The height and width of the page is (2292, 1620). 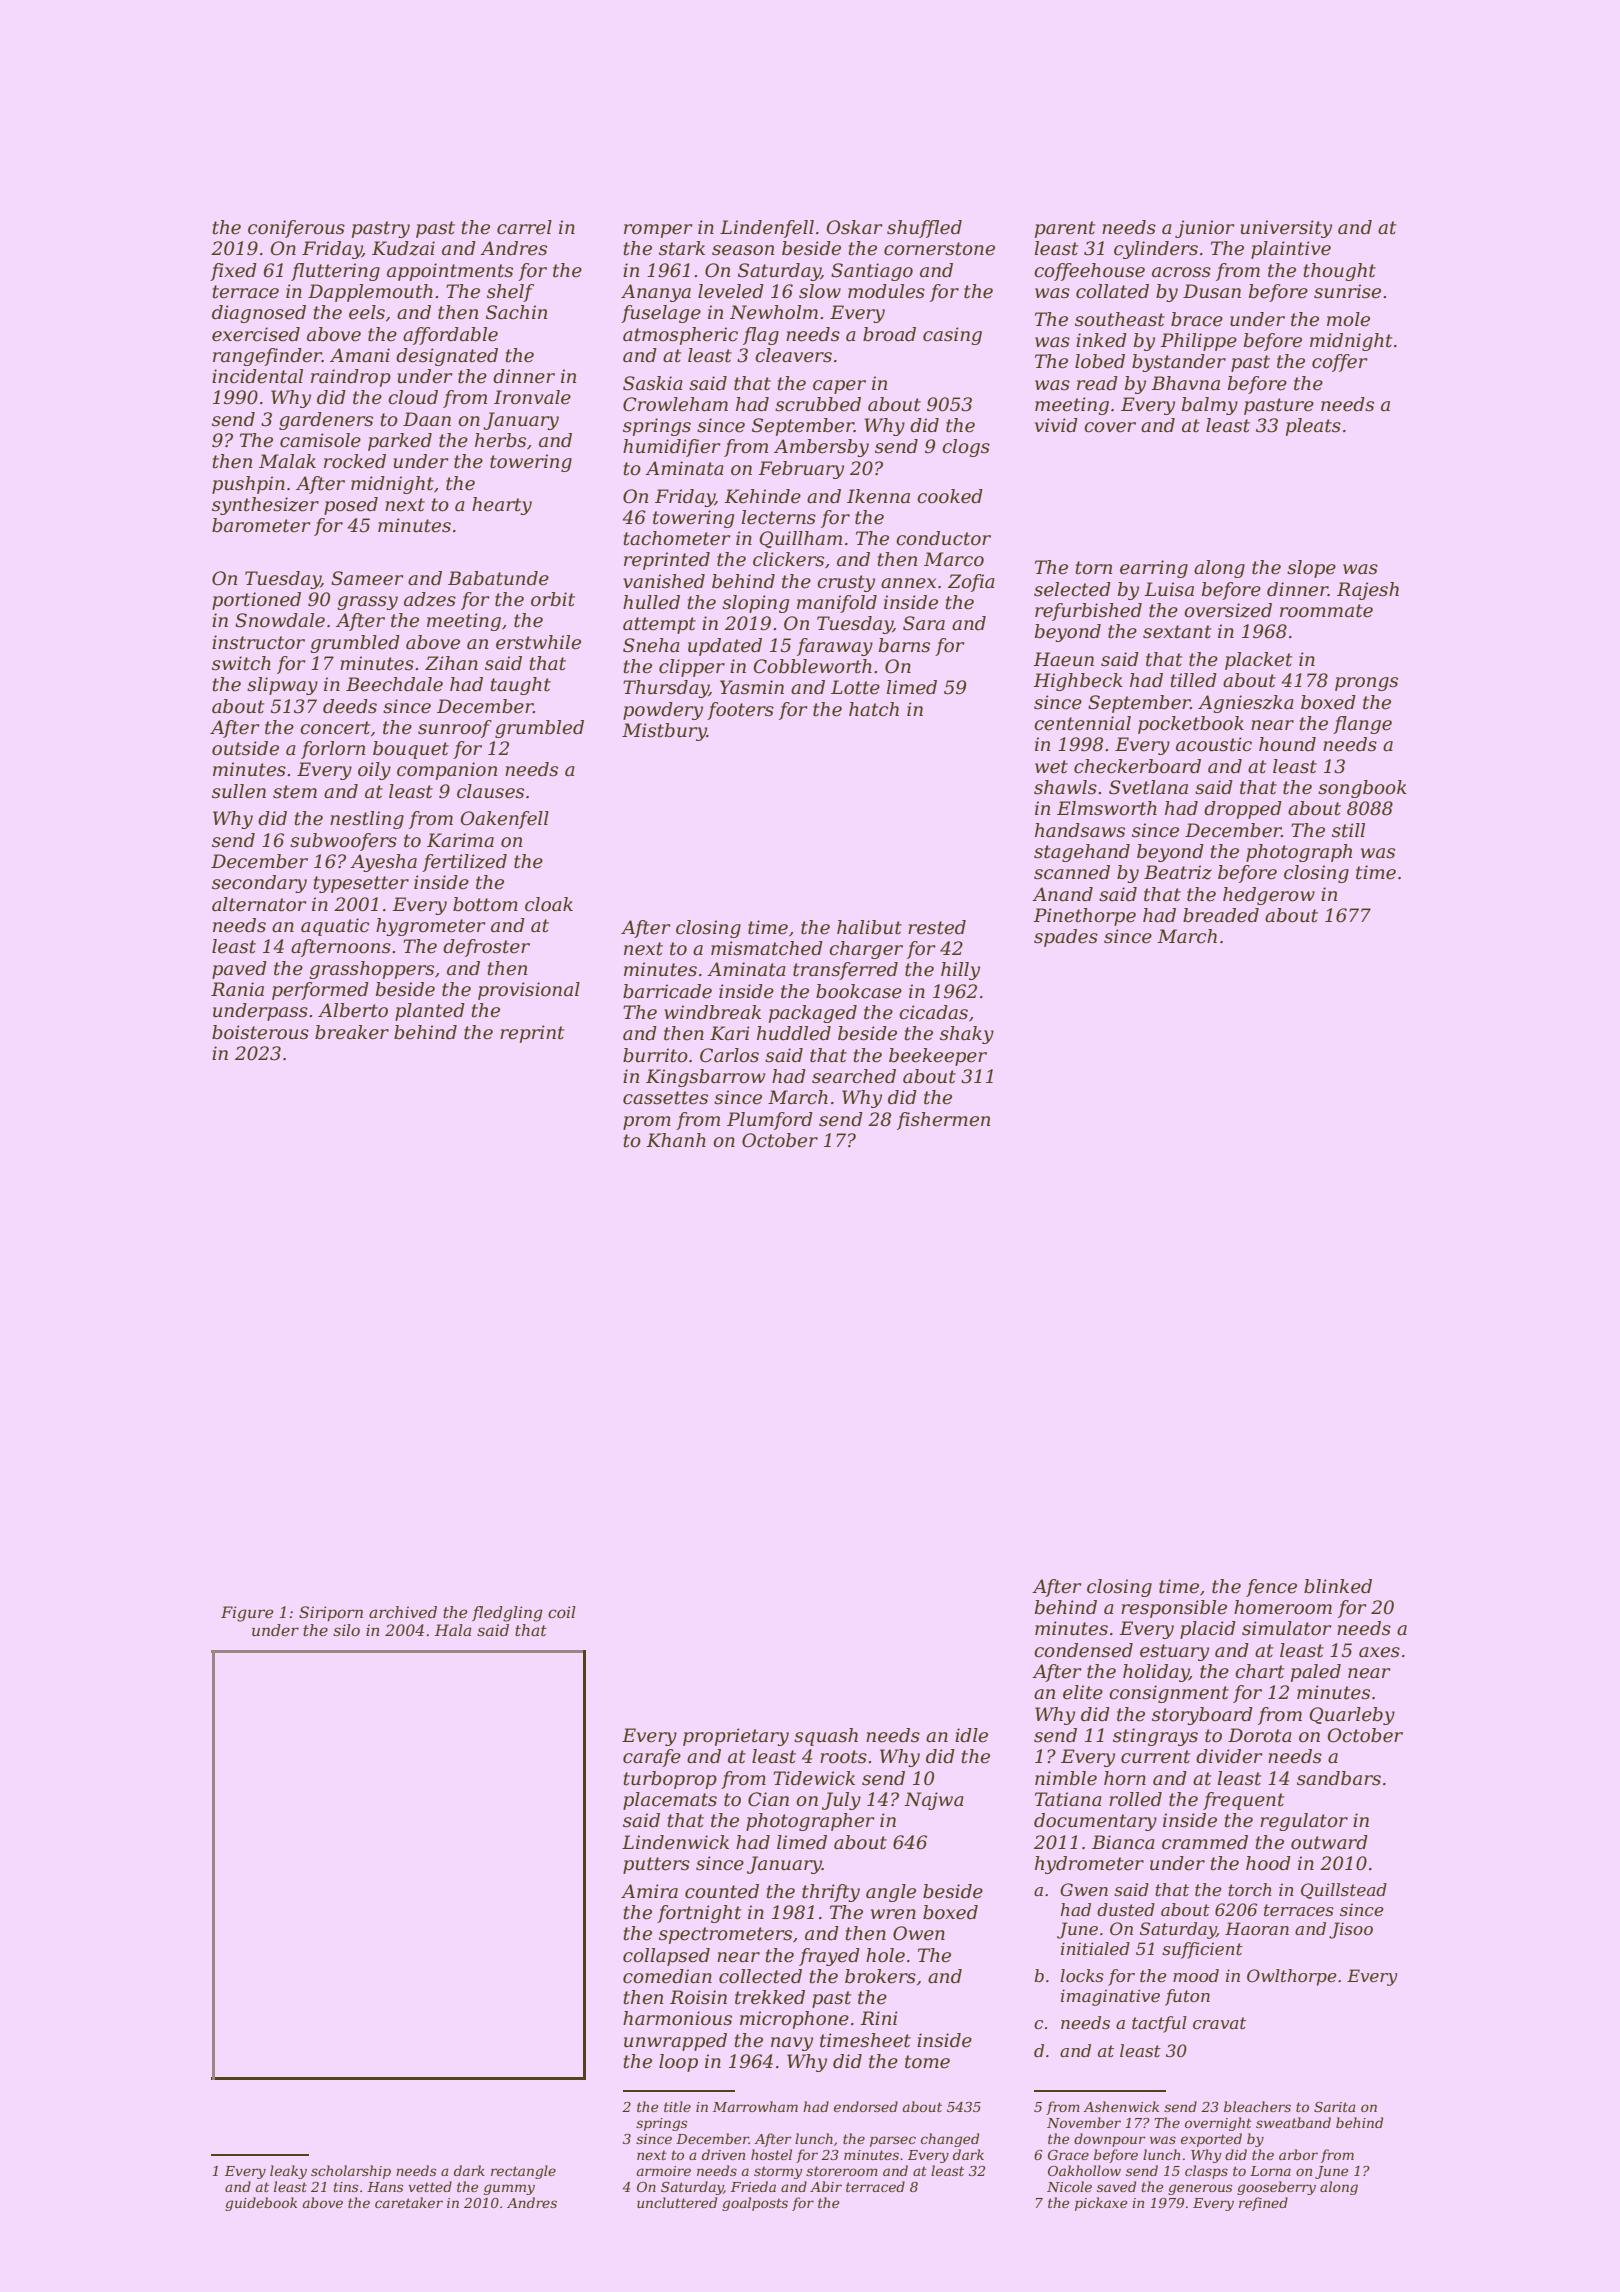 What do you see at coordinates (355, 461) in the page?
I see `rocked` at bounding box center [355, 461].
